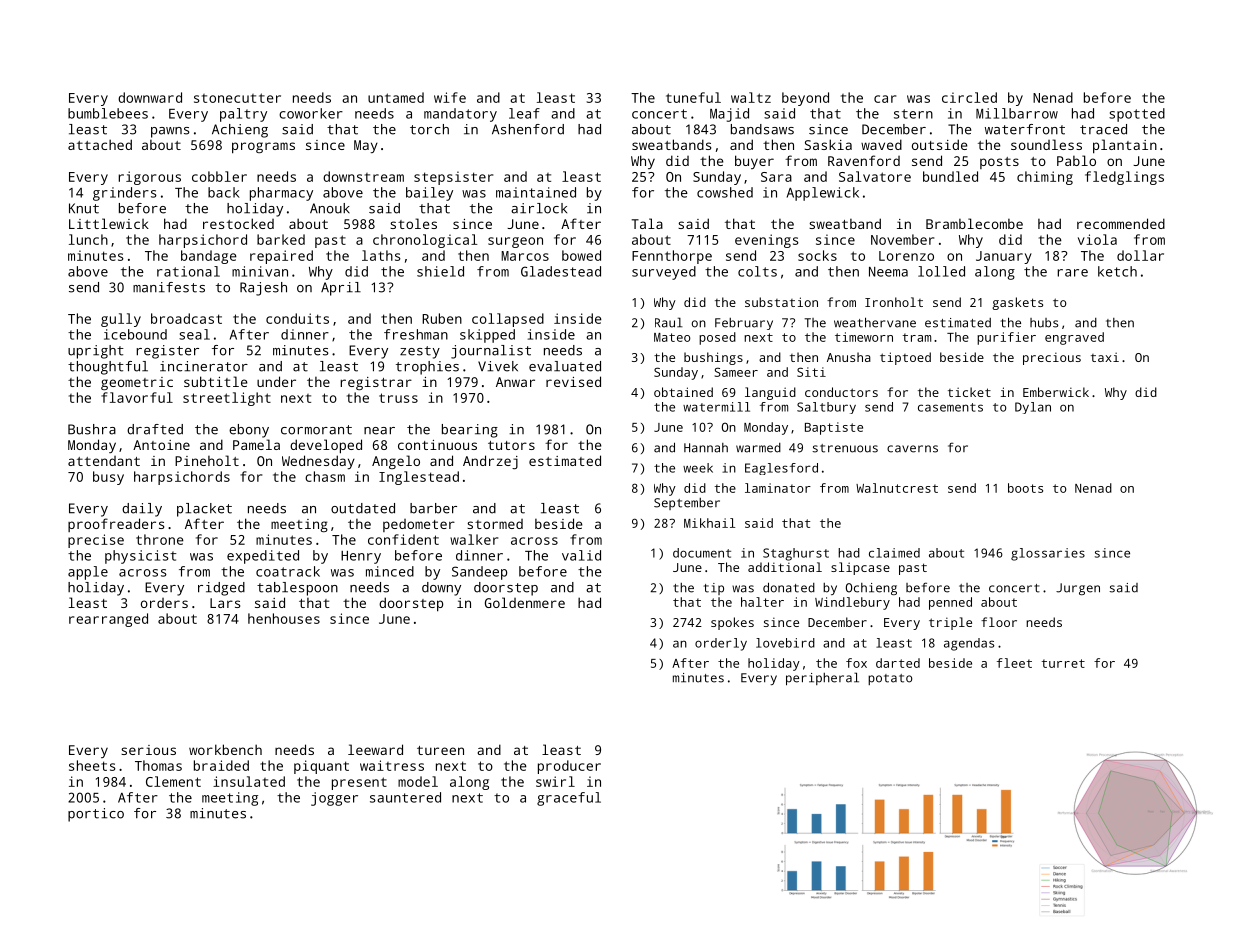 This image has height=952, width=1233. I want to click on Ashenford, so click(528, 129).
